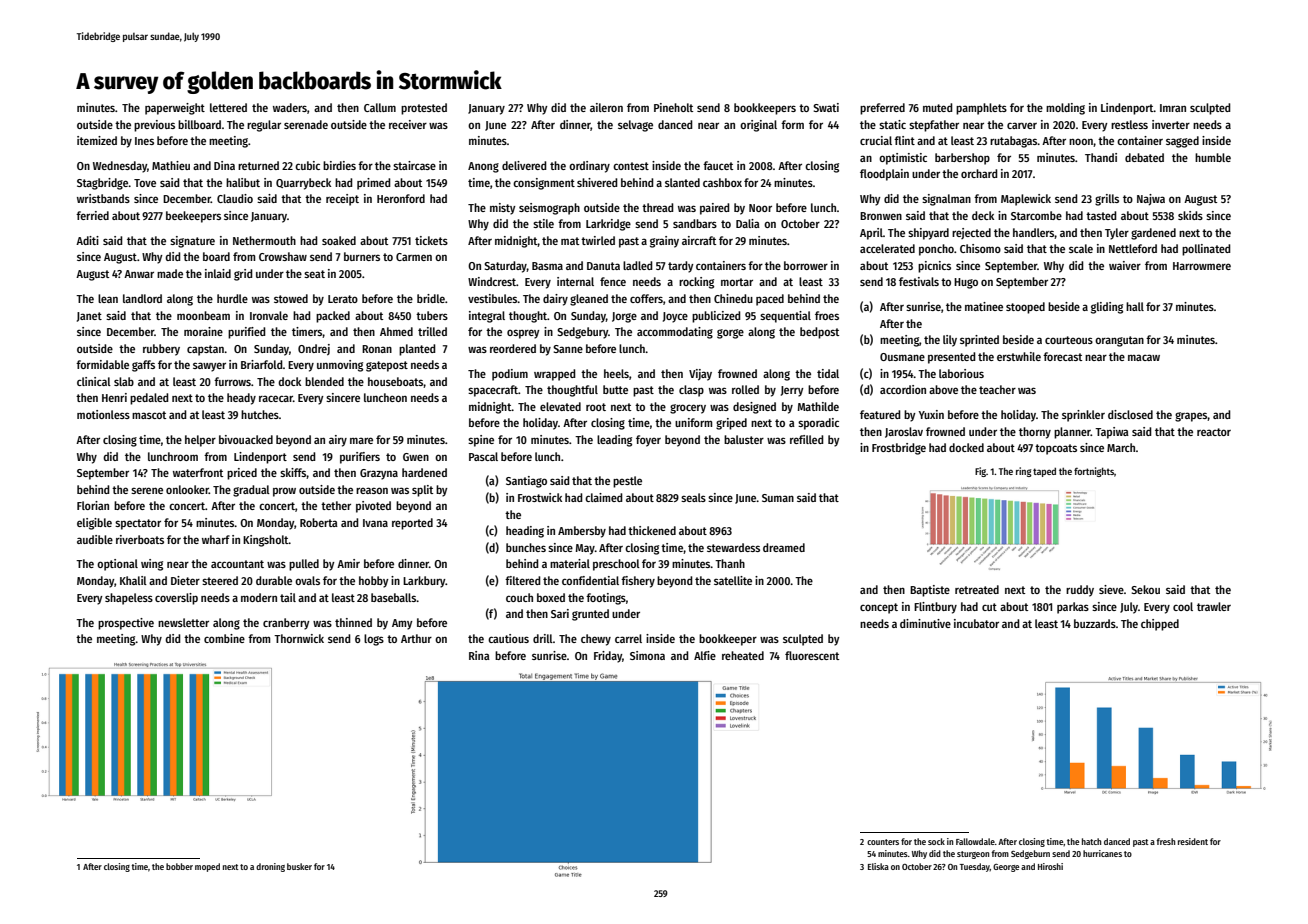 The width and height of the document is (1308, 924). What do you see at coordinates (647, 655) in the document?
I see `Simona` at bounding box center [647, 655].
